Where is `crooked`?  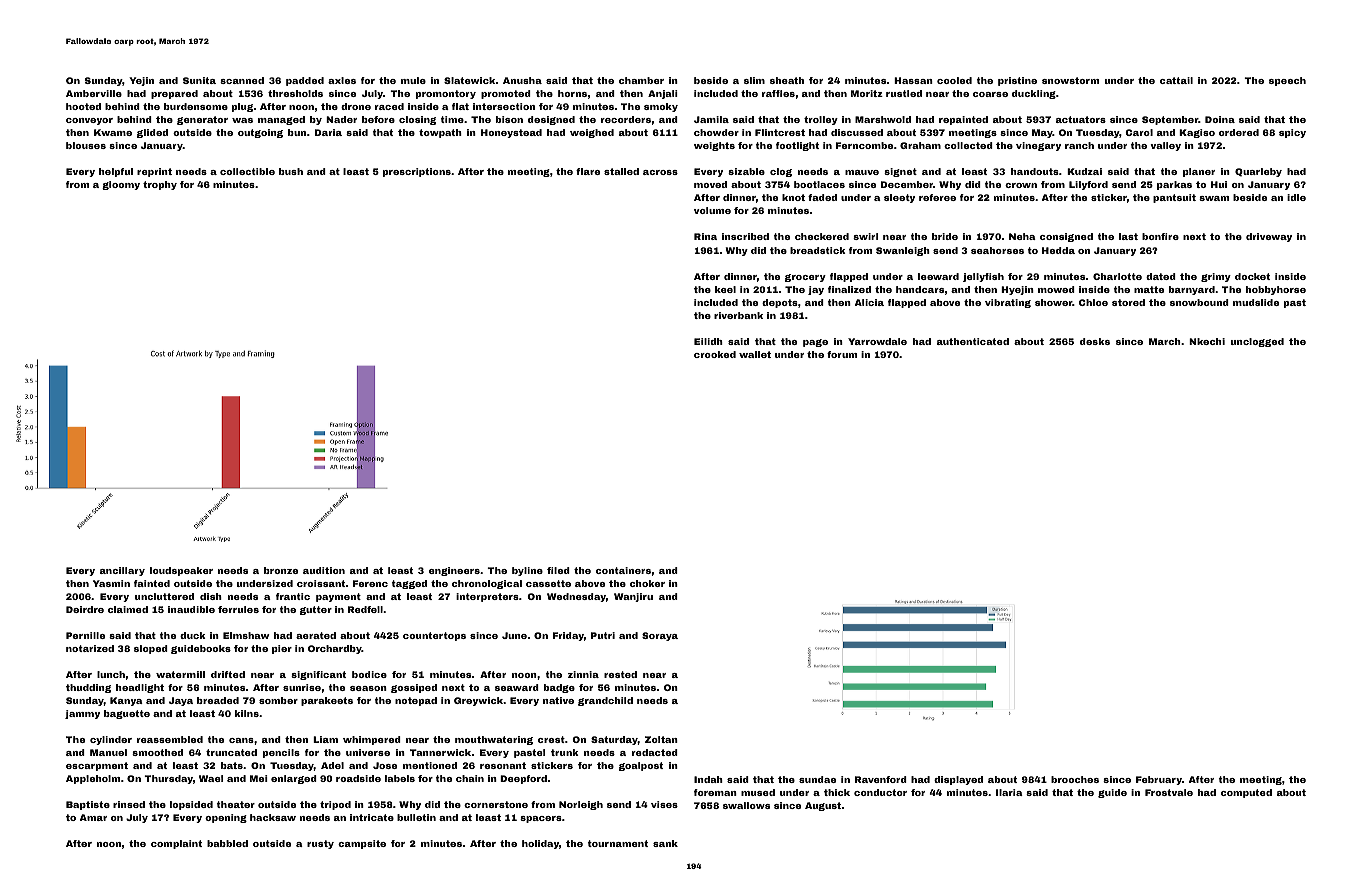
crooked is located at coordinates (715, 354).
